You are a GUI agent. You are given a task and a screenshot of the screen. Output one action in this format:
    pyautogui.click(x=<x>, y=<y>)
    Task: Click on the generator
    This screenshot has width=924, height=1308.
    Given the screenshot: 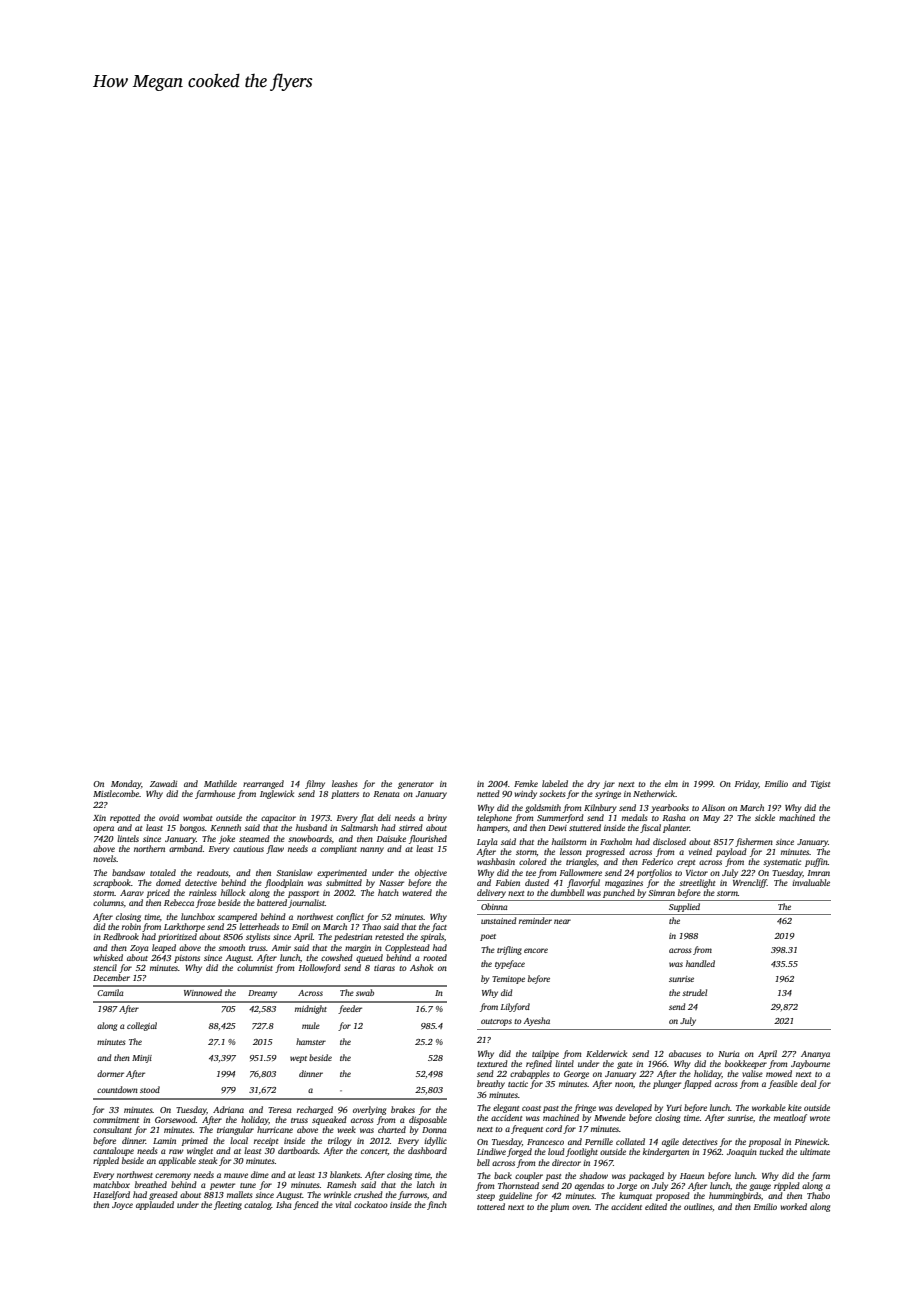 What is the action you would take?
    pyautogui.click(x=416, y=785)
